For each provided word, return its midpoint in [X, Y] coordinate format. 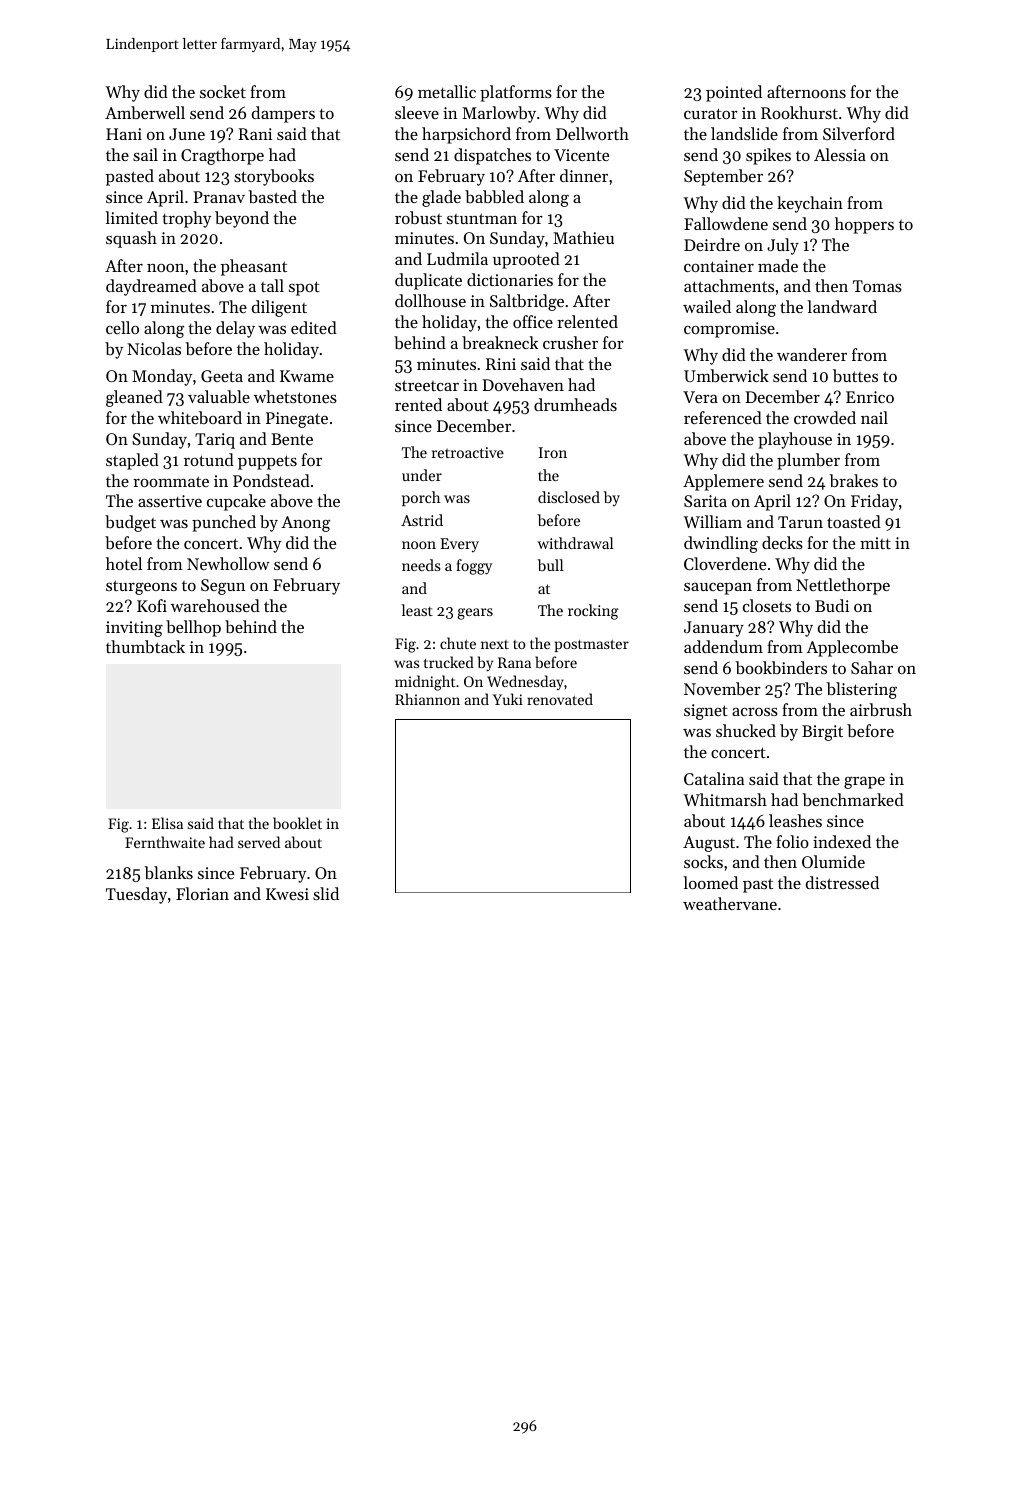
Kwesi [287, 894]
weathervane [730, 903]
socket [223, 91]
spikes [768, 156]
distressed [842, 882]
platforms [516, 93]
